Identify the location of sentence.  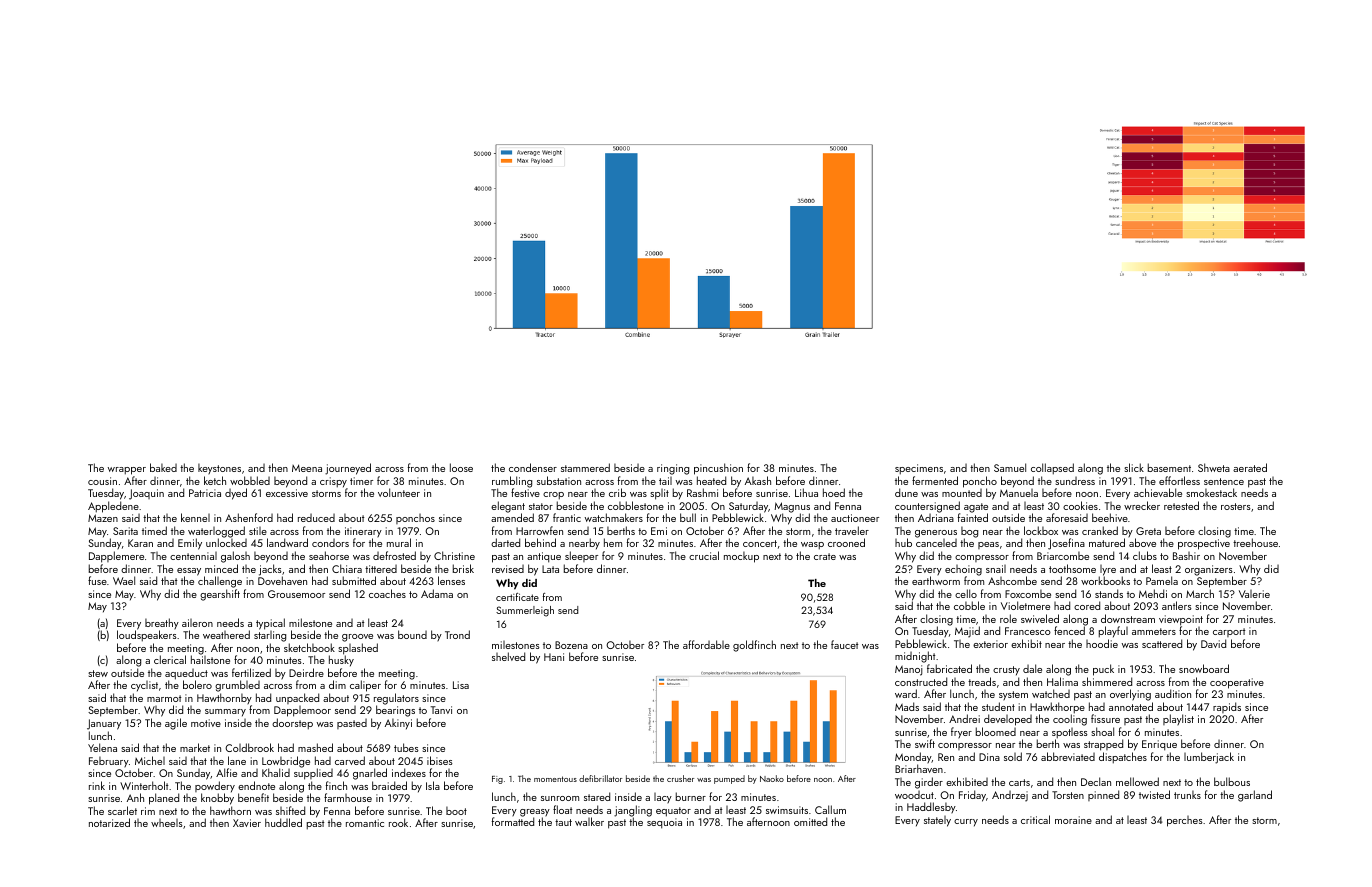
(1224, 481).
